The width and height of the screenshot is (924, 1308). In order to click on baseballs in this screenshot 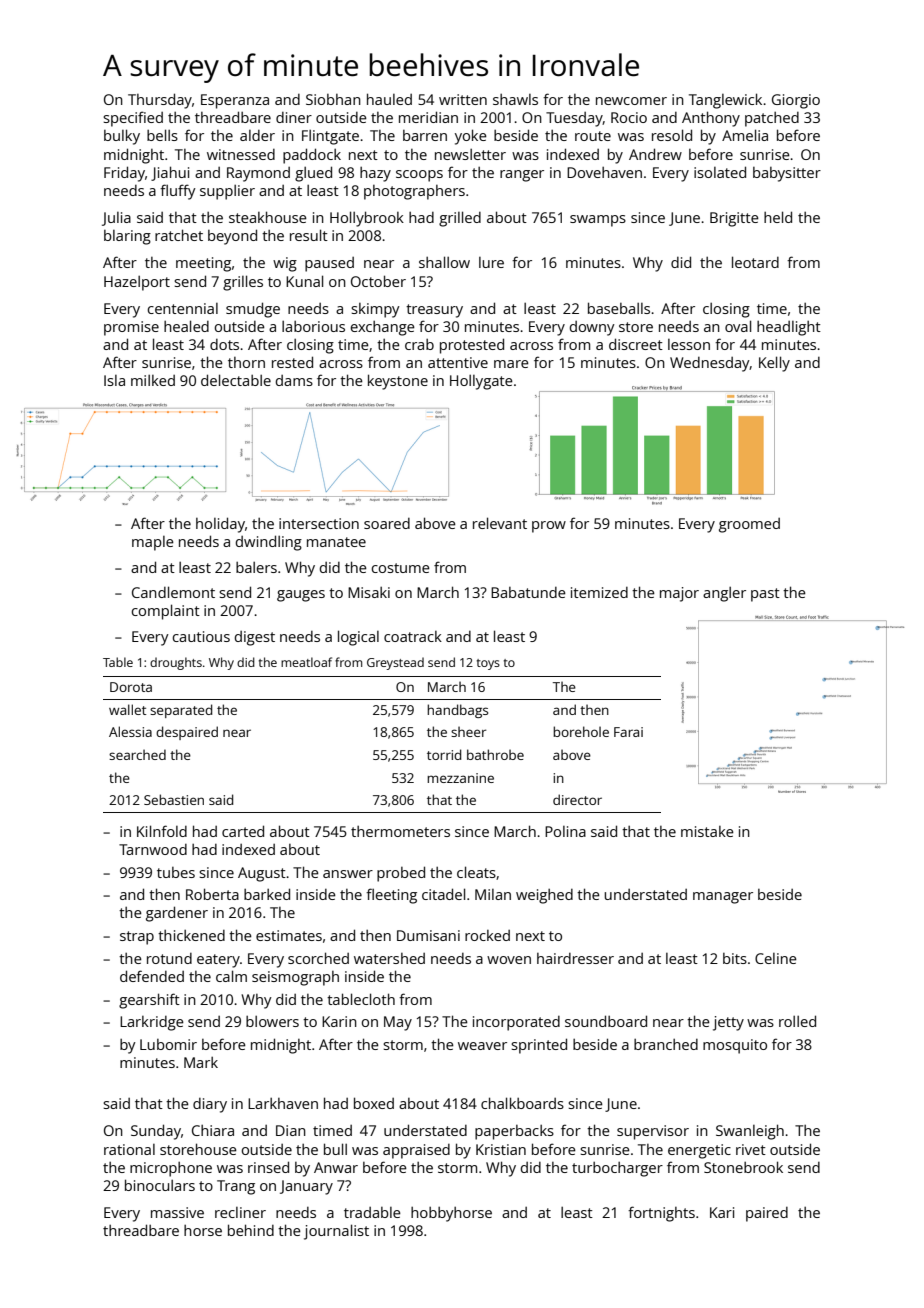, I will do `click(619, 308)`.
